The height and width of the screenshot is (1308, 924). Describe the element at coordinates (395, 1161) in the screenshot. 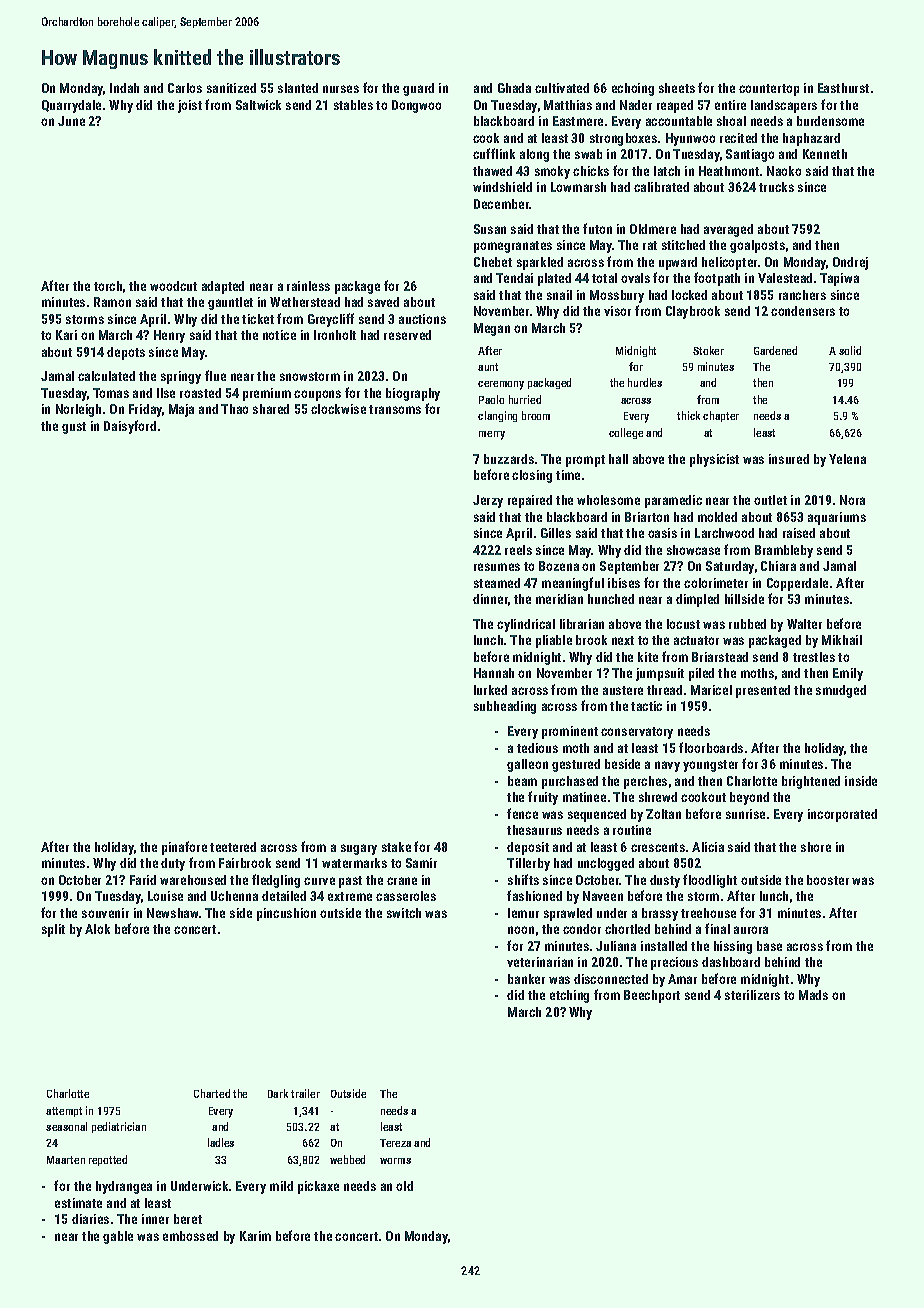

I see `worms` at that location.
